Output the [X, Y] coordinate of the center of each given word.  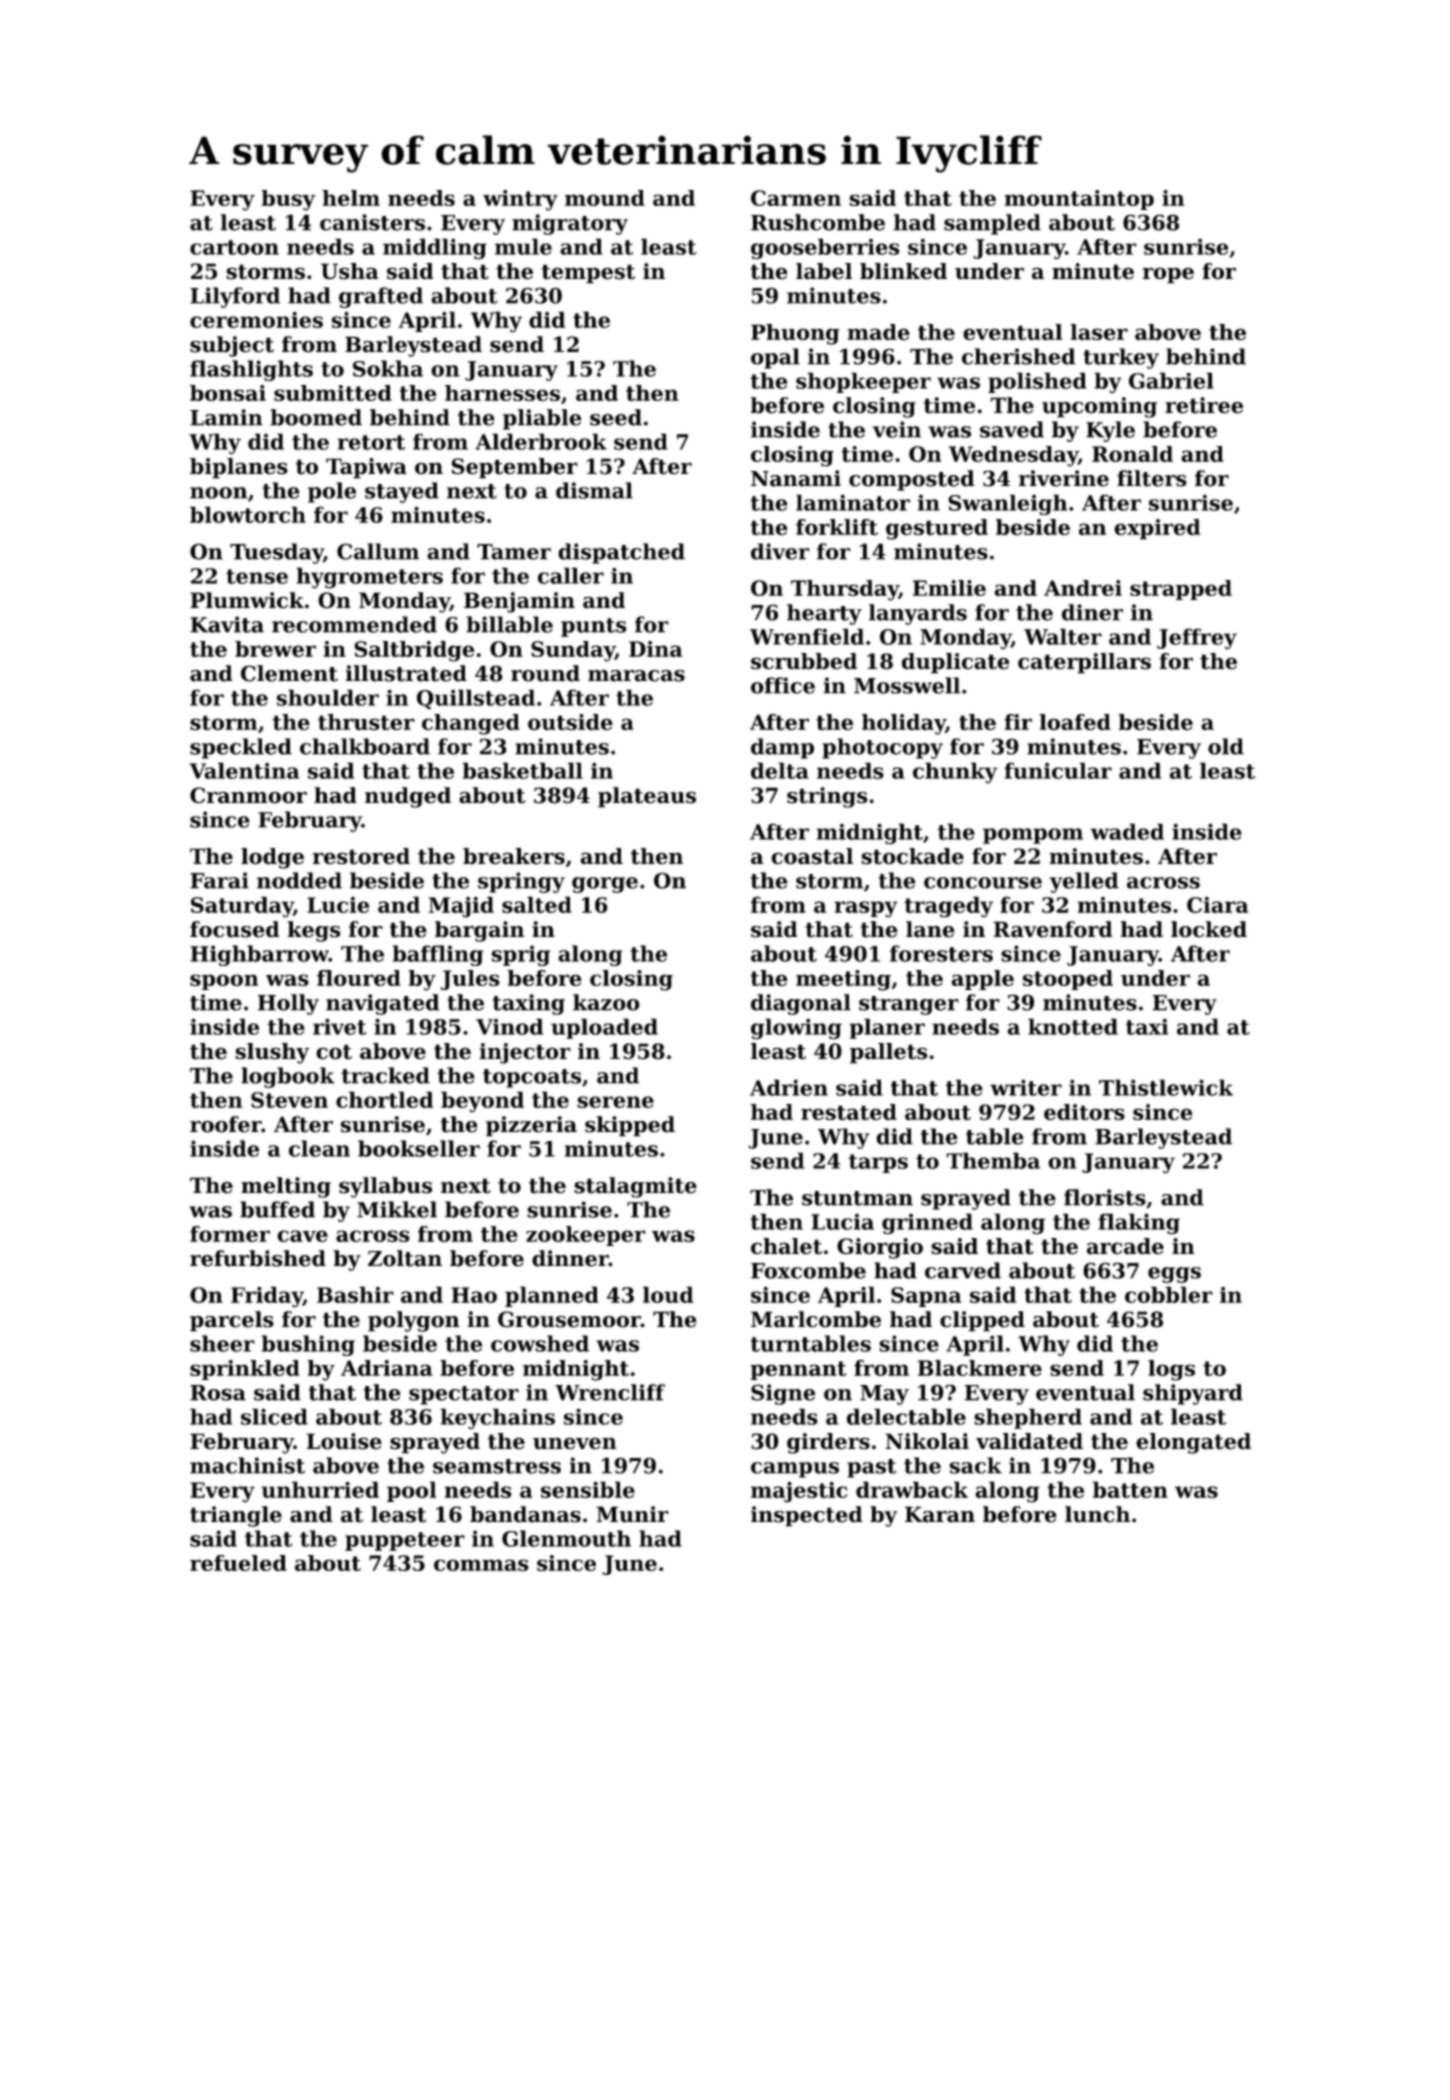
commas [481, 1565]
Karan [940, 1514]
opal [775, 358]
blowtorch [248, 514]
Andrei [1083, 588]
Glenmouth [566, 1538]
